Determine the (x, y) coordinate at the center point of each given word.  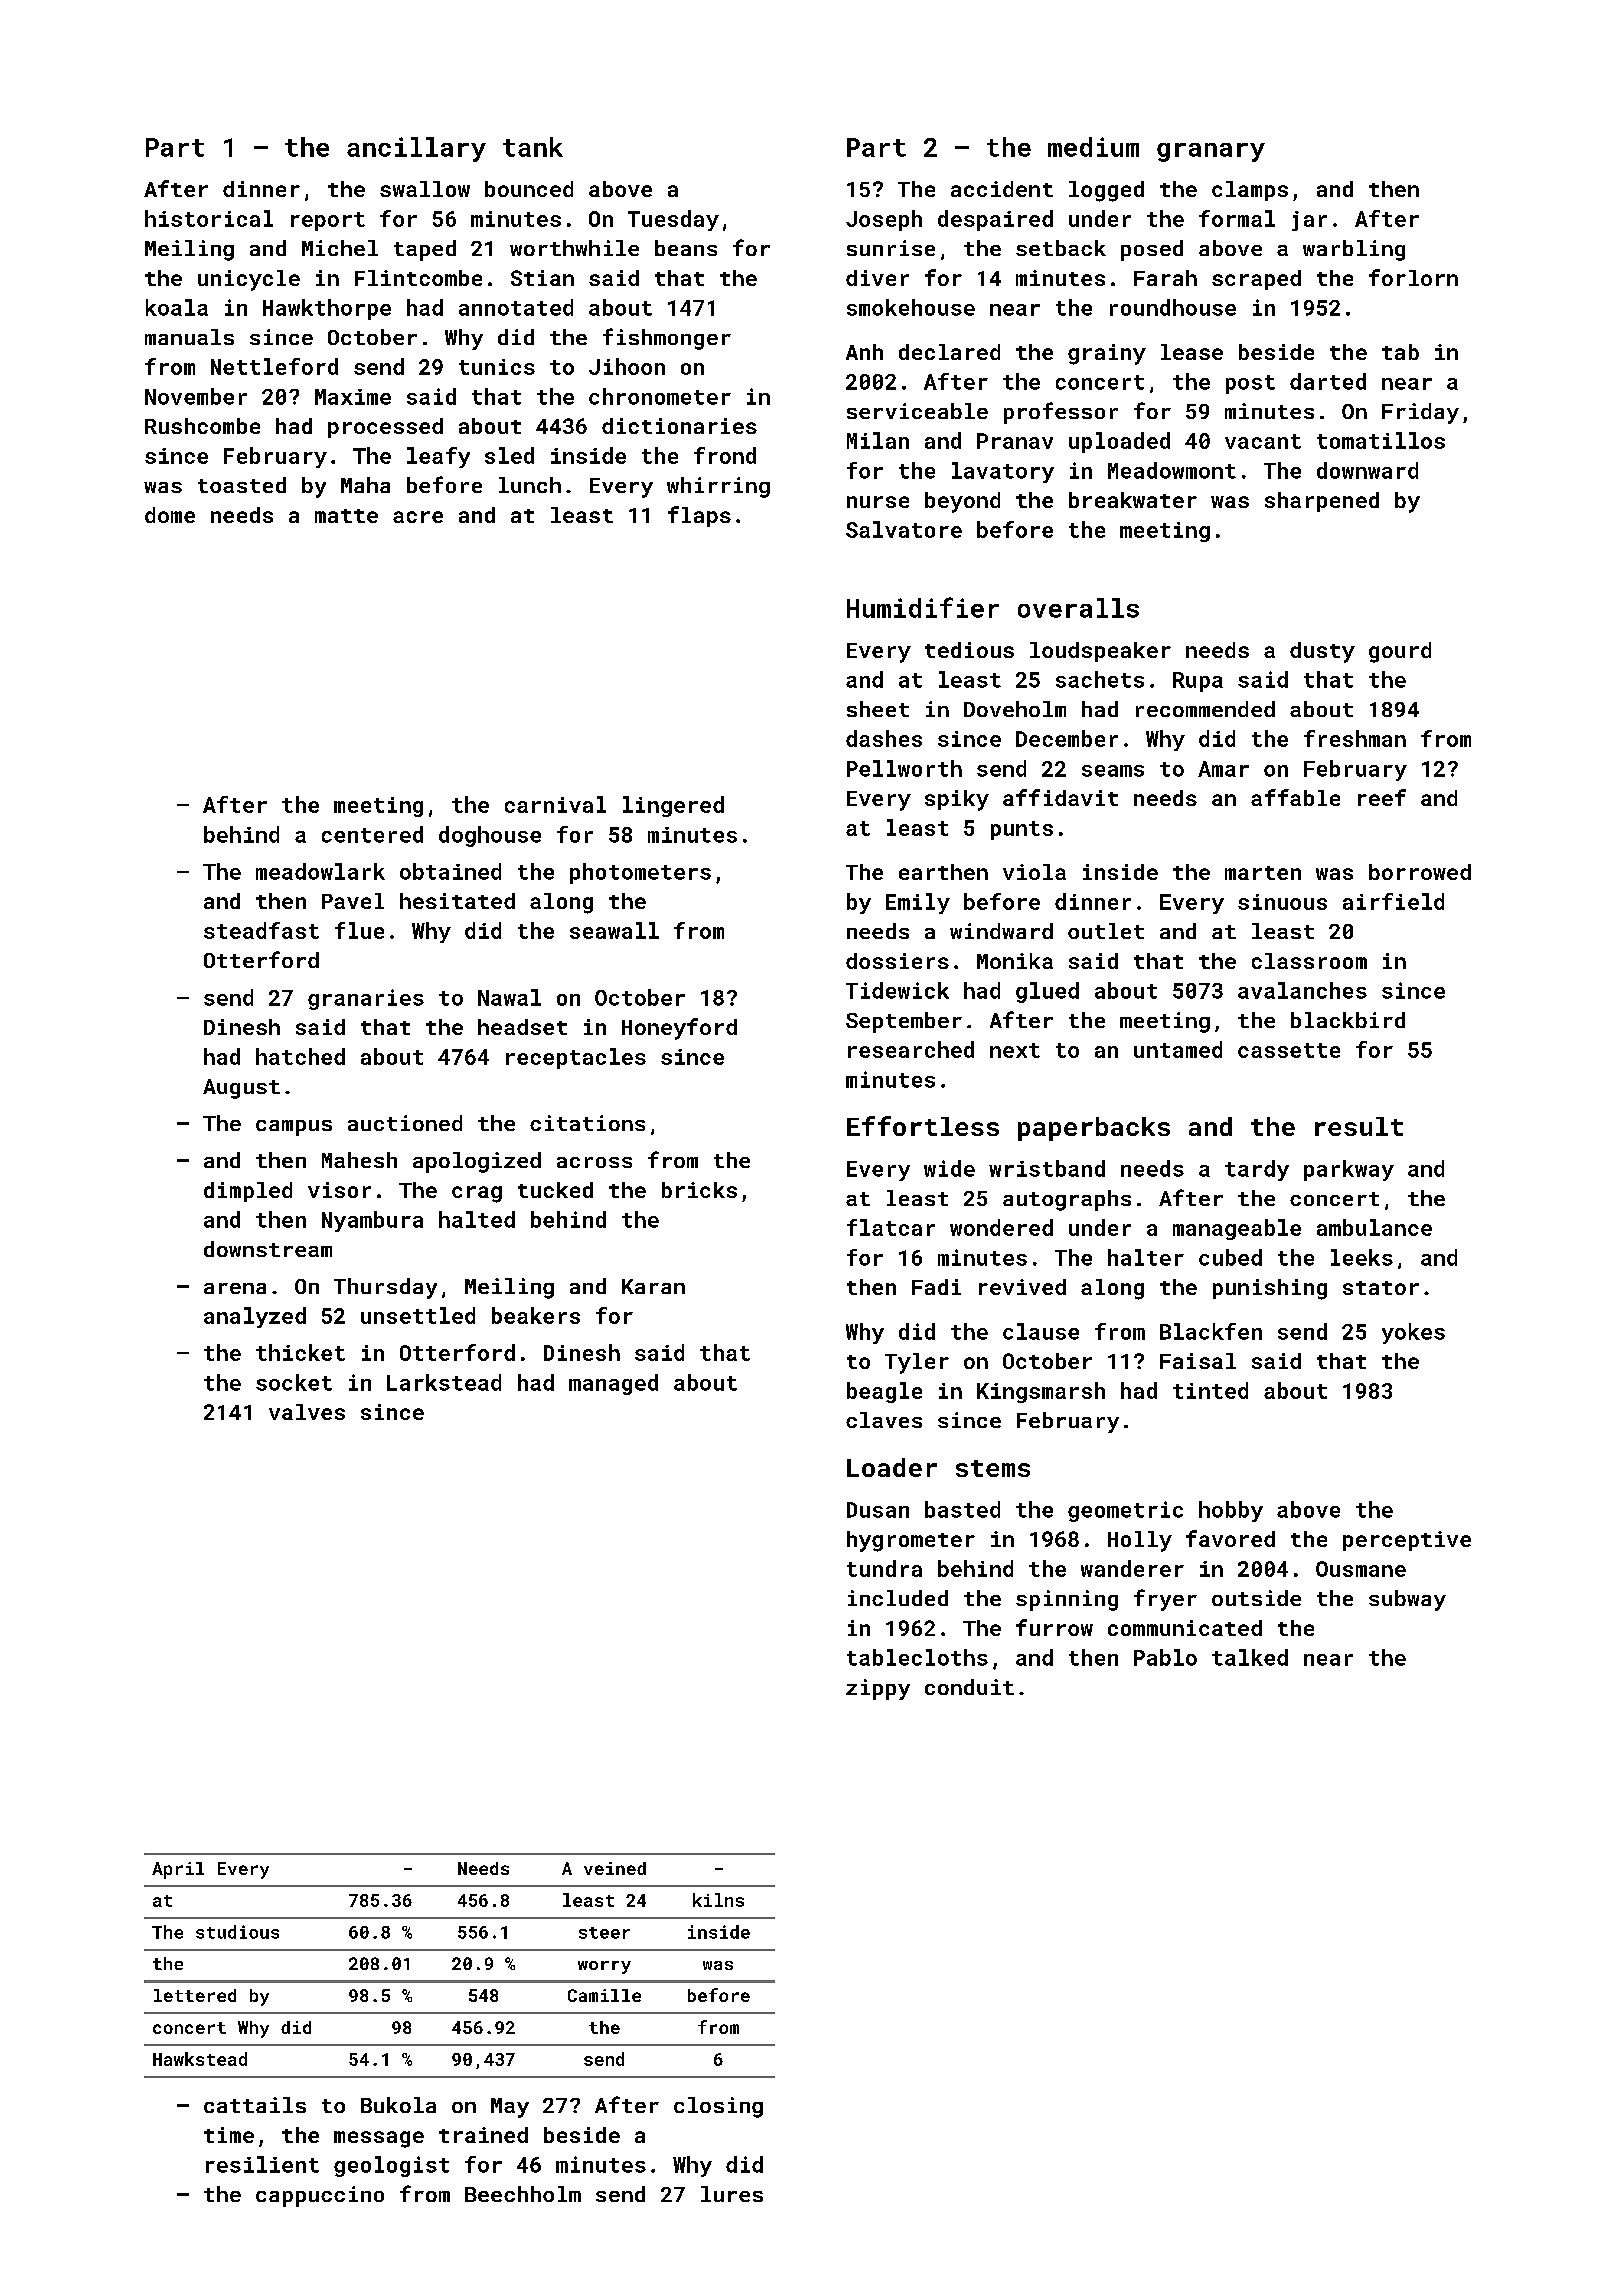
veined (615, 1868)
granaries (366, 999)
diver (877, 278)
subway (1407, 1600)
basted (962, 1509)
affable (1295, 797)
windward (1001, 931)
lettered (195, 1995)
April (178, 1870)
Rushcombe (202, 426)
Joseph (884, 220)
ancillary (416, 149)
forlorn (1413, 277)
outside (1256, 1598)
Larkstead (444, 1382)
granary (1211, 152)
